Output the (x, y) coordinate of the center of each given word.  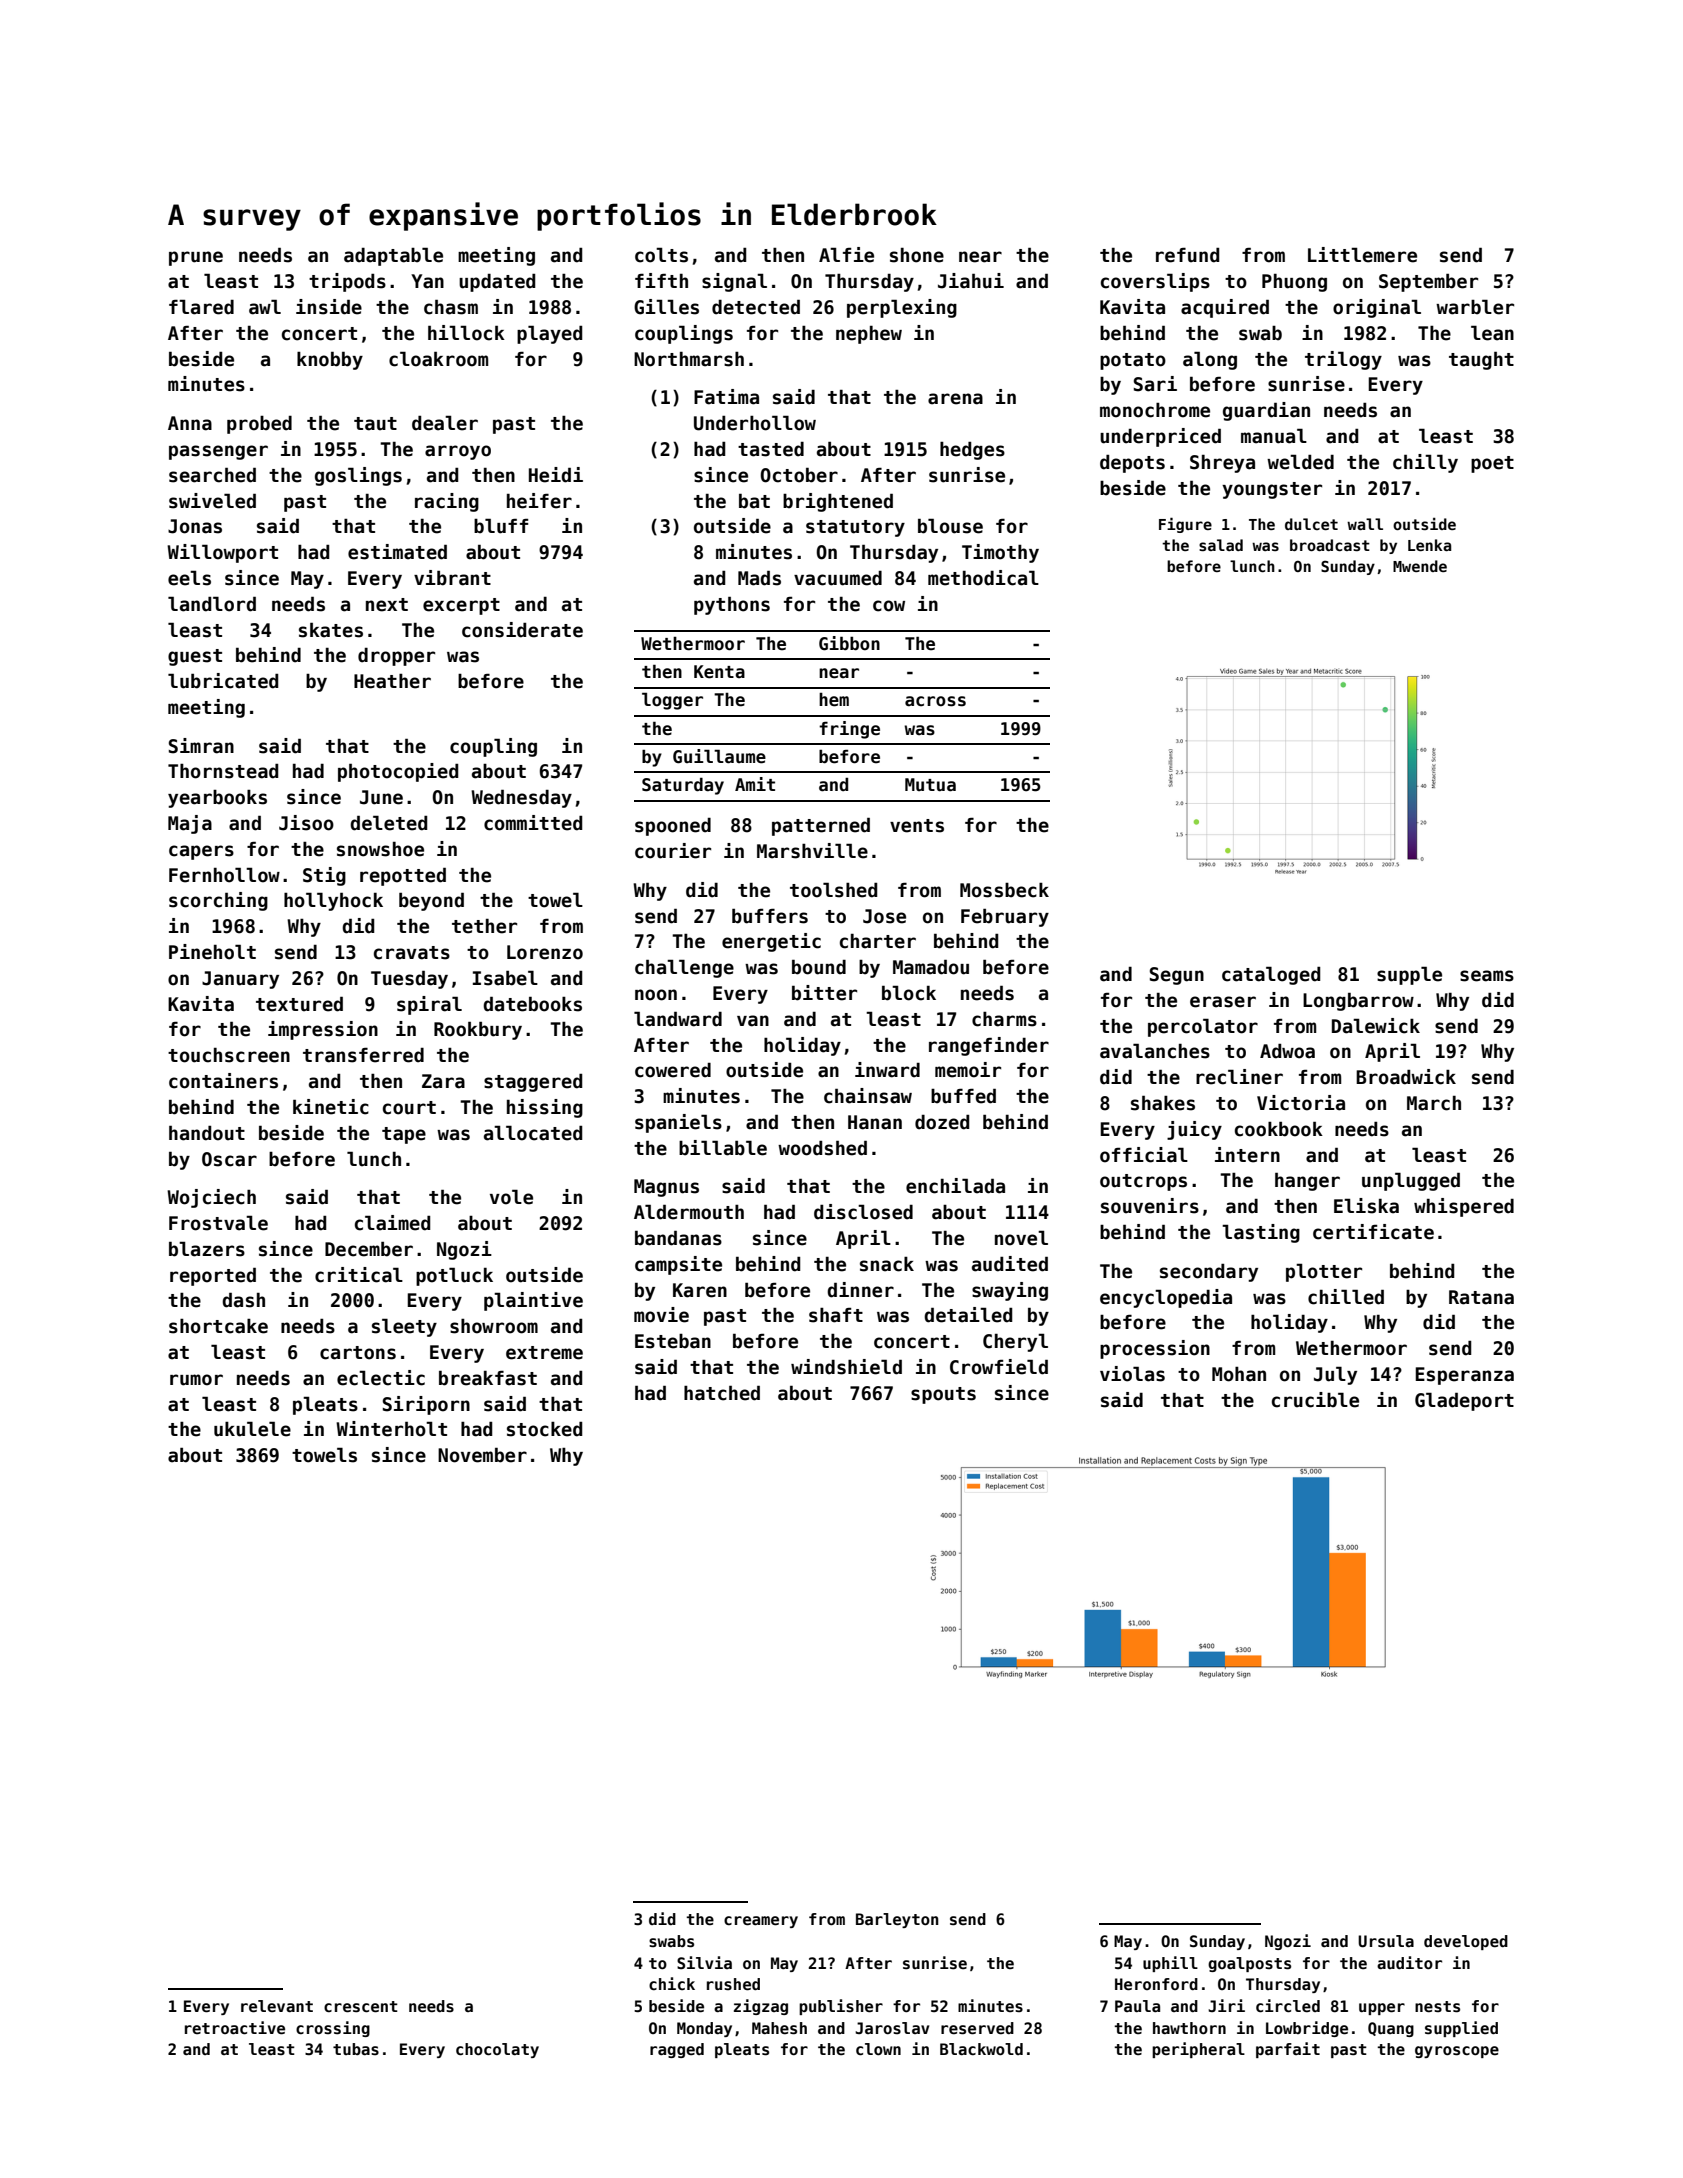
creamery (761, 1922)
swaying (1010, 1291)
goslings (358, 476)
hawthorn (1189, 2028)
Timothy (1000, 553)
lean (1492, 333)
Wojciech (211, 1198)
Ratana (1481, 1297)
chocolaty (497, 2050)
